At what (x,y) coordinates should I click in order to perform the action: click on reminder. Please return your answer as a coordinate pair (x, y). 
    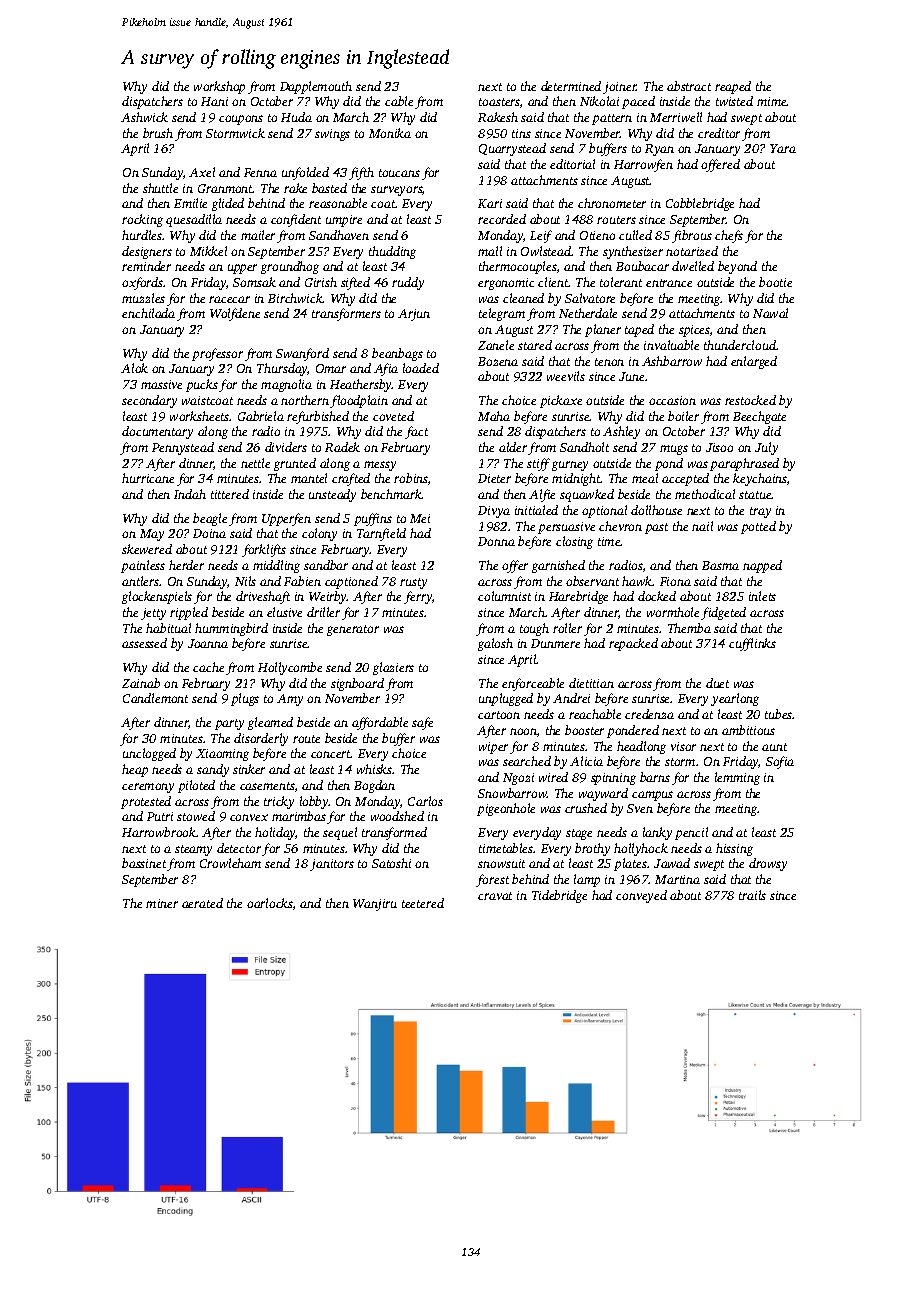
    Looking at the image, I should click on (146, 266).
